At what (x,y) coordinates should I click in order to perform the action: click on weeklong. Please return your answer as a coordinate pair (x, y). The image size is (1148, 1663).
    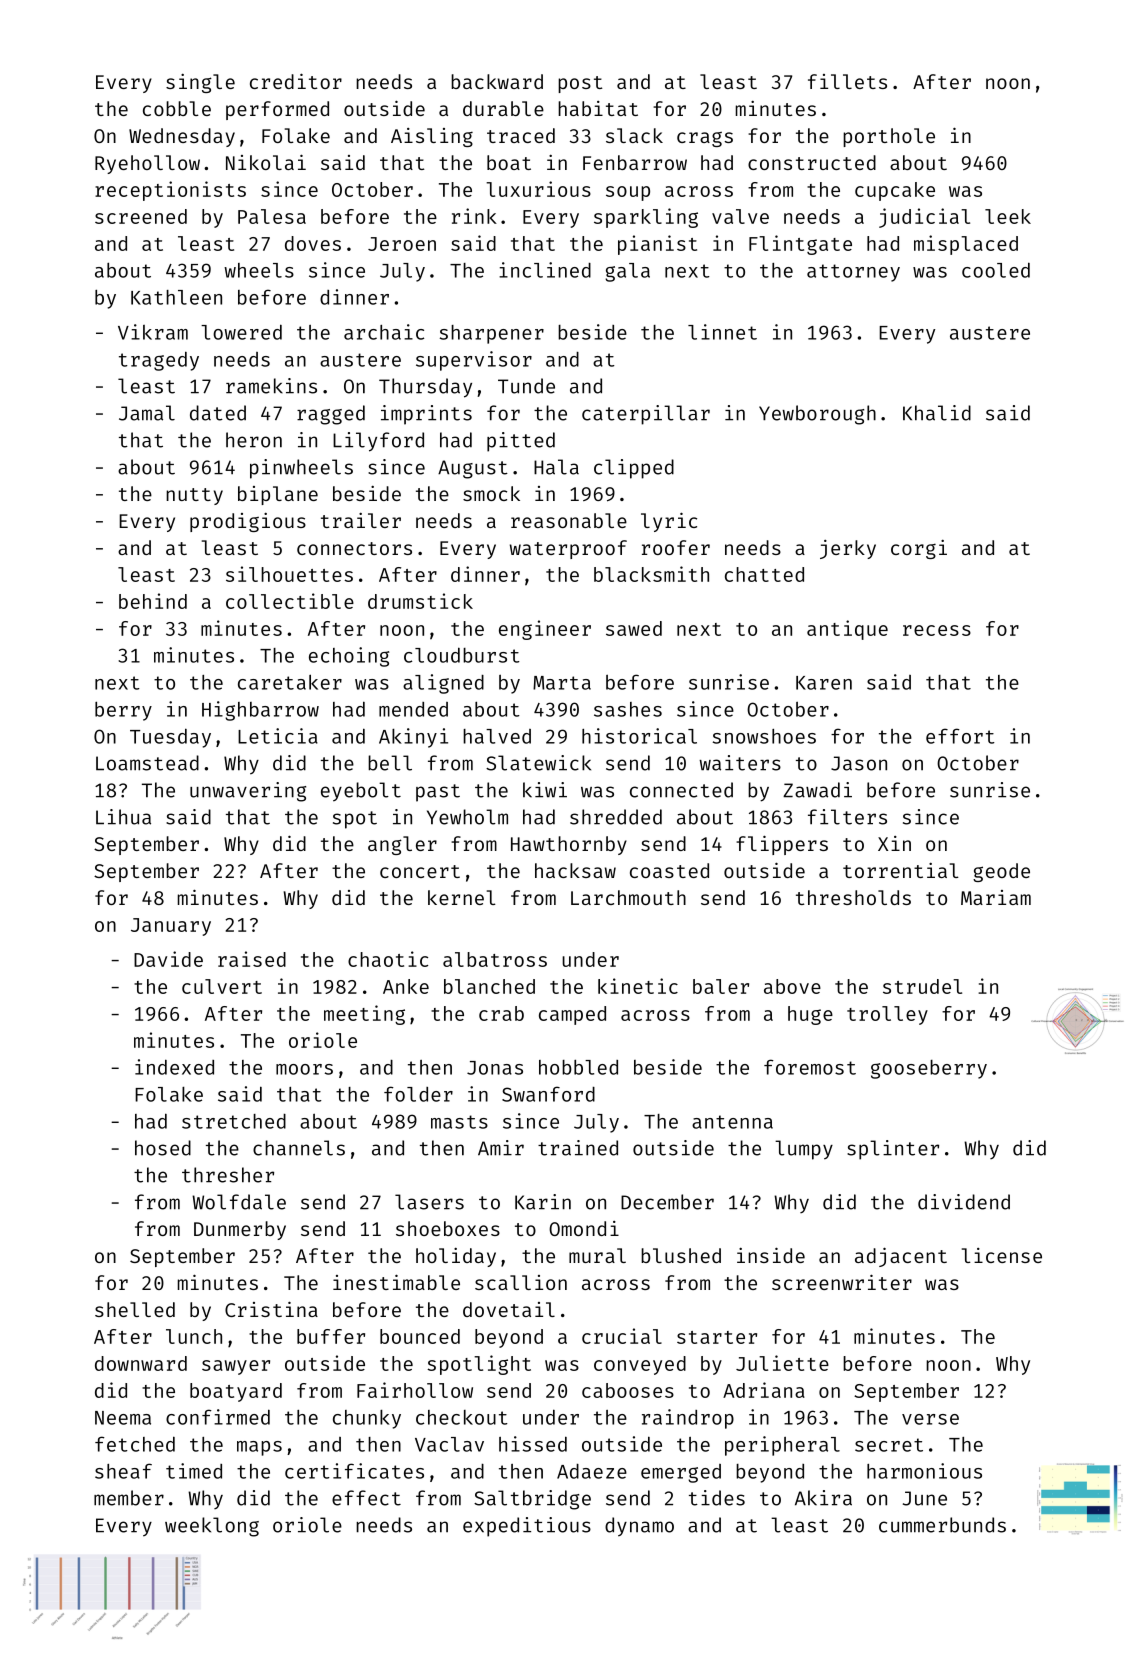
    Looking at the image, I should click on (212, 1527).
